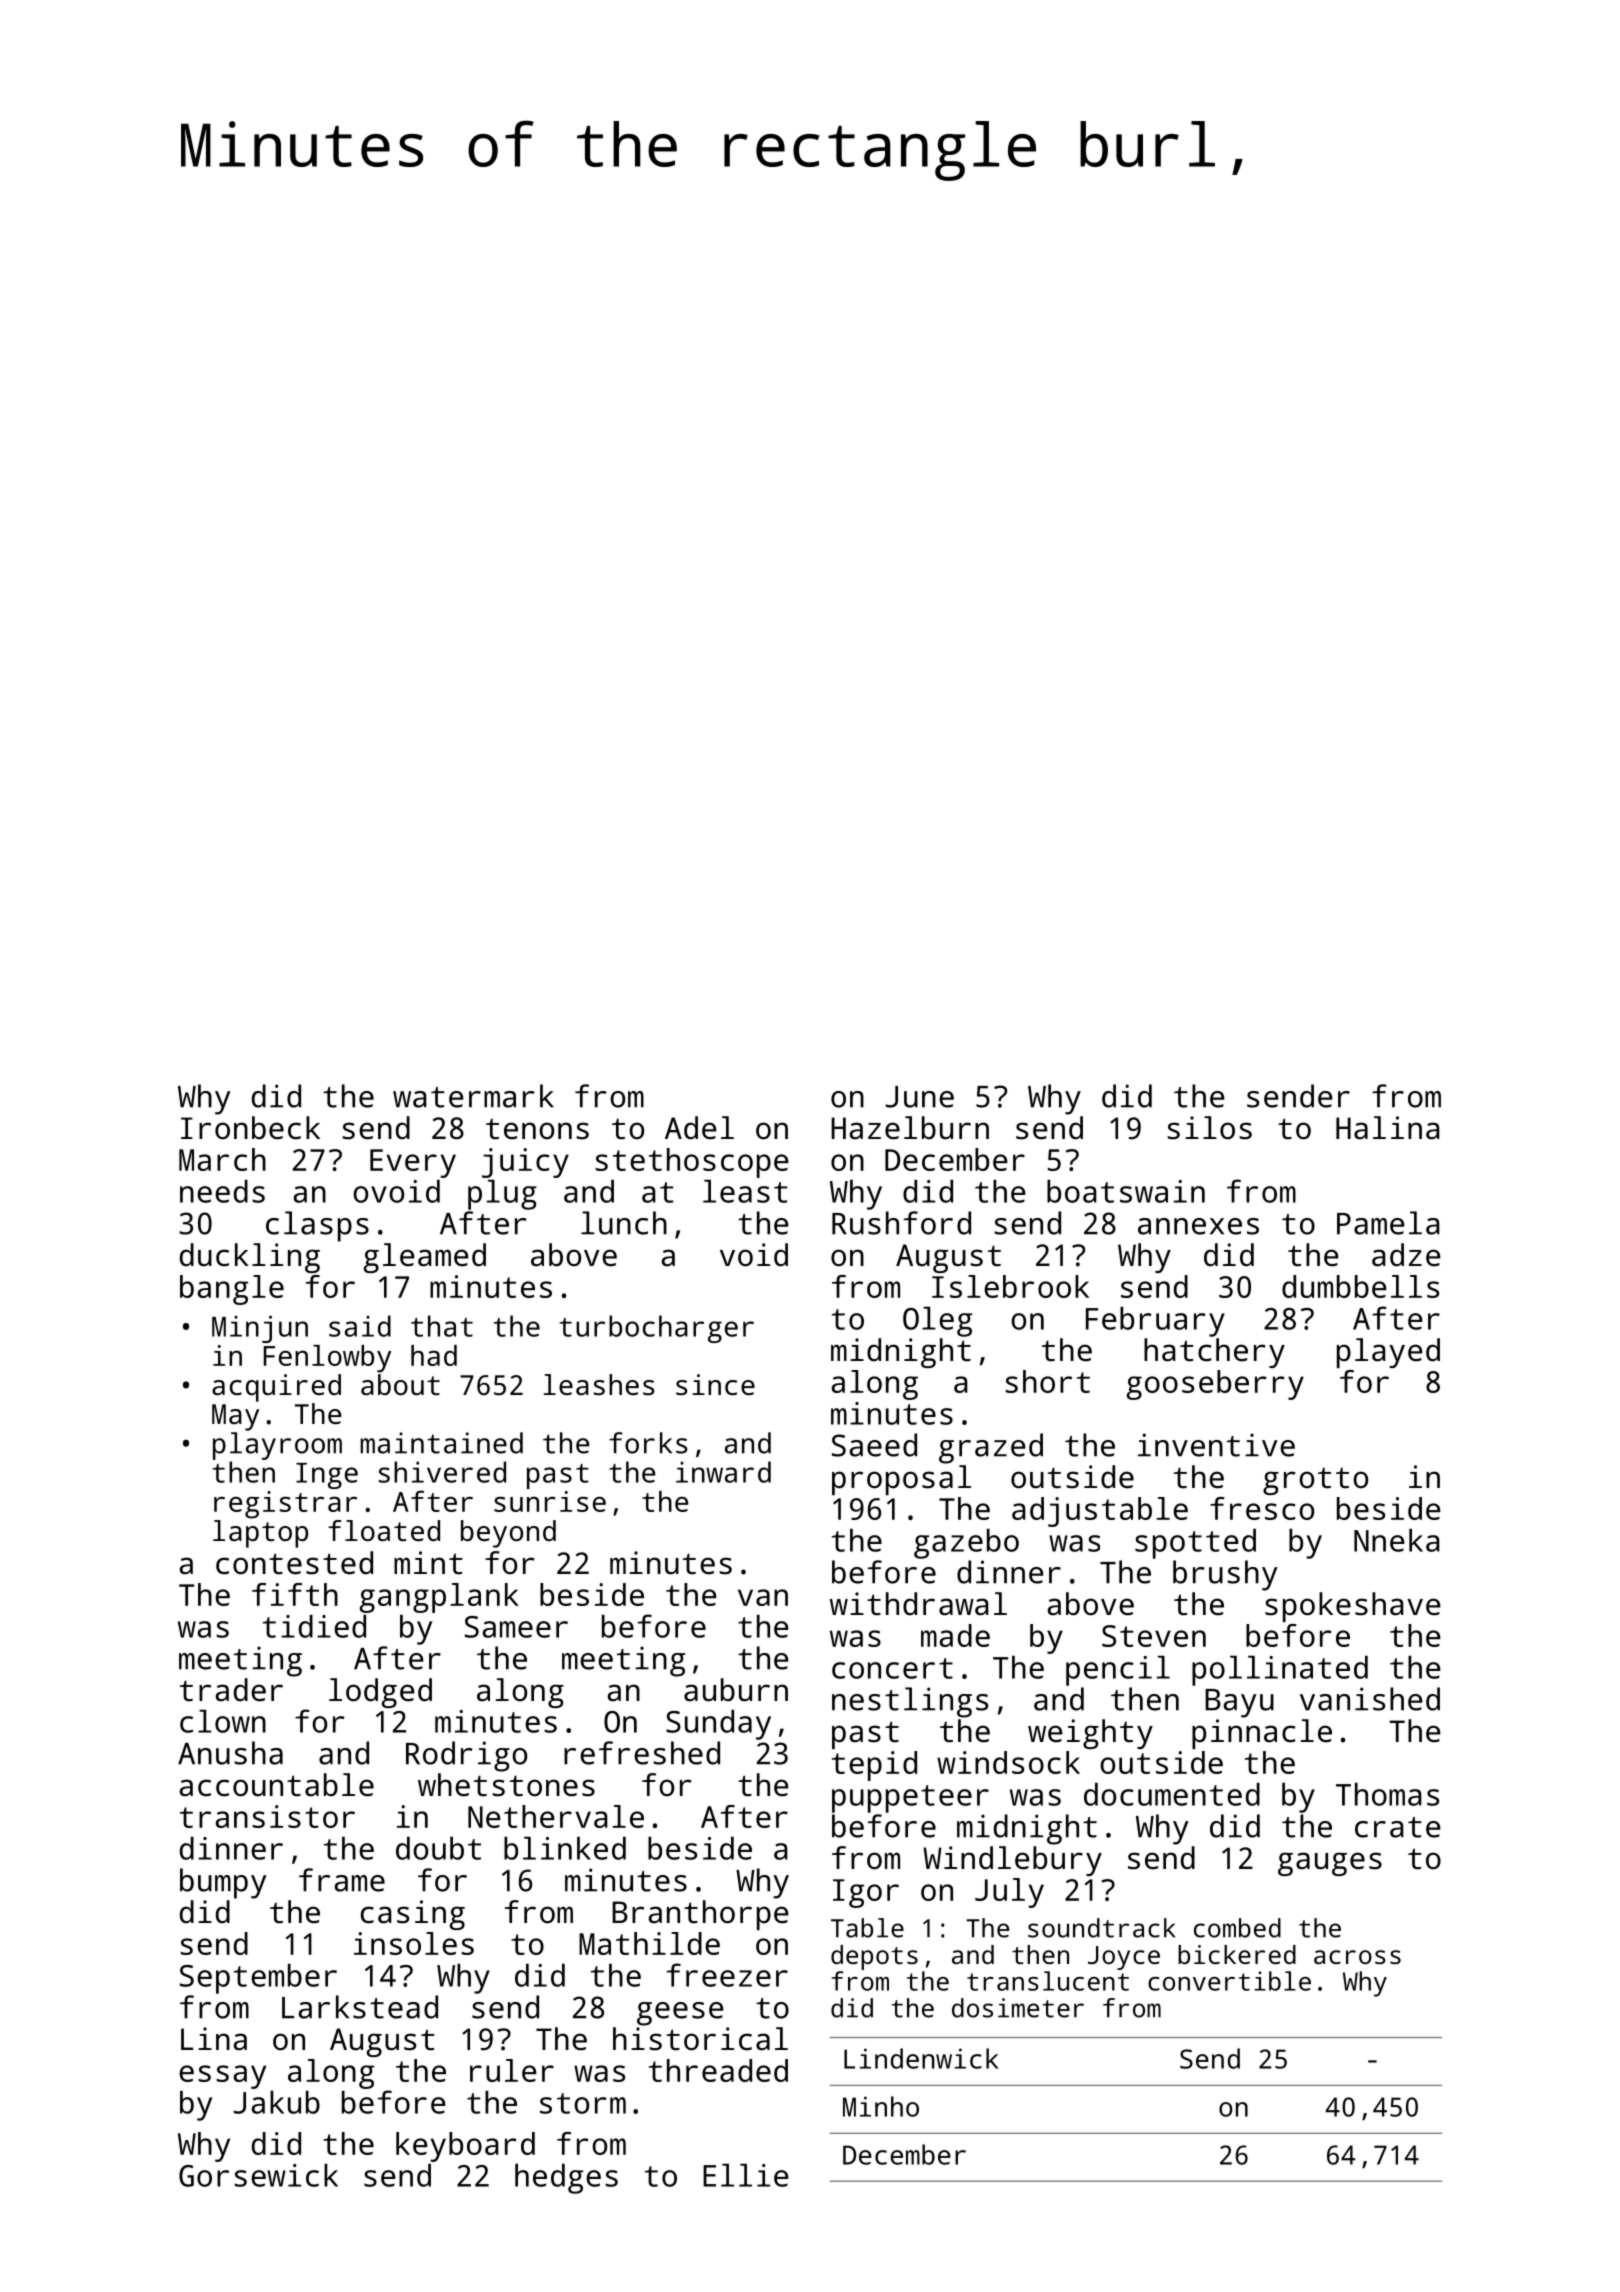 Image resolution: width=1620 pixels, height=2292 pixels. I want to click on March, so click(222, 1159).
